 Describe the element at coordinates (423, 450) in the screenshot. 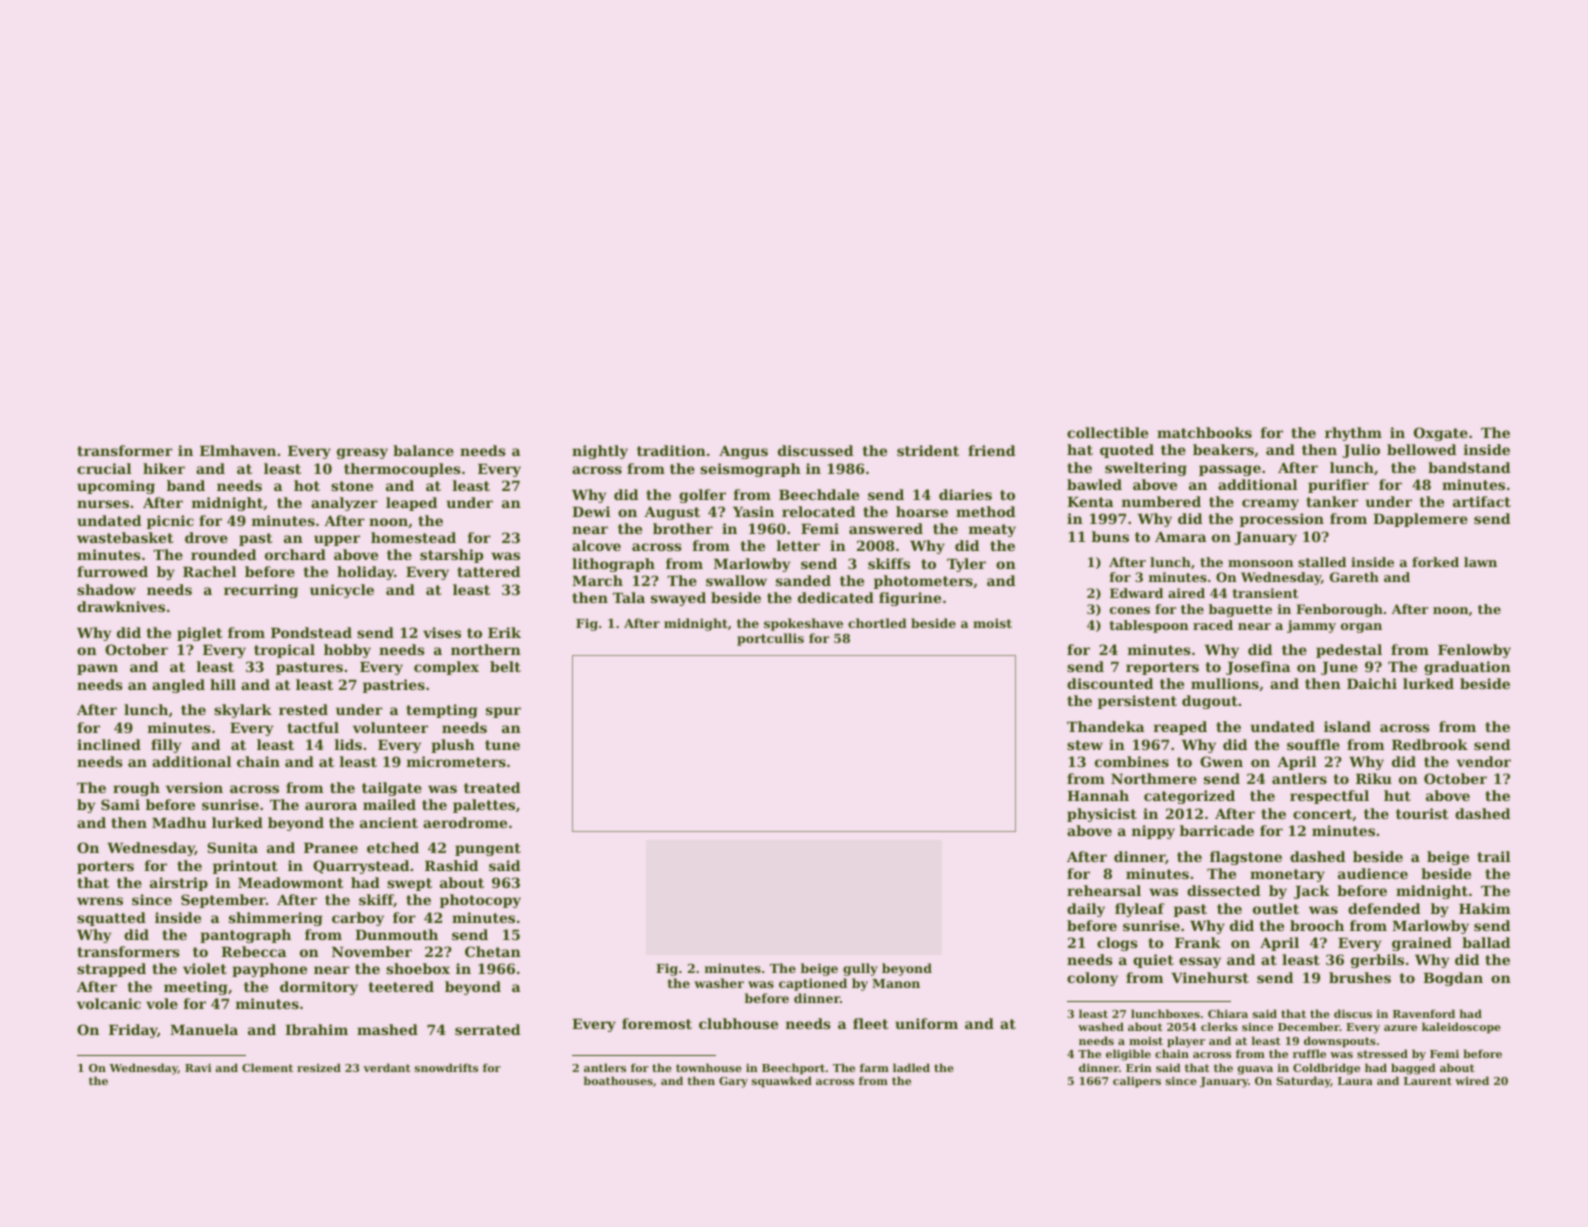

I see `balance` at that location.
